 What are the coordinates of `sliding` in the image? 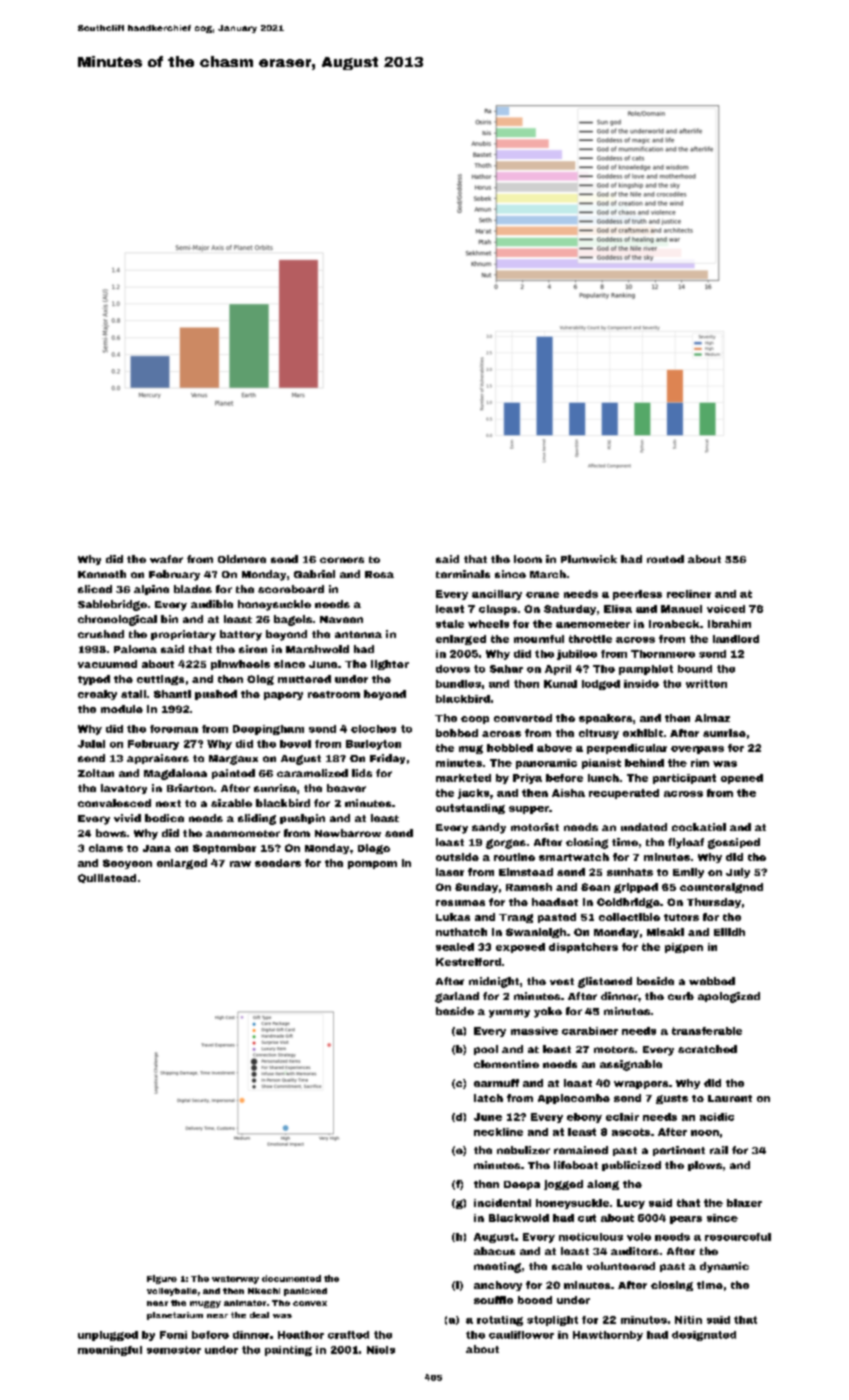 It's located at (257, 819).
